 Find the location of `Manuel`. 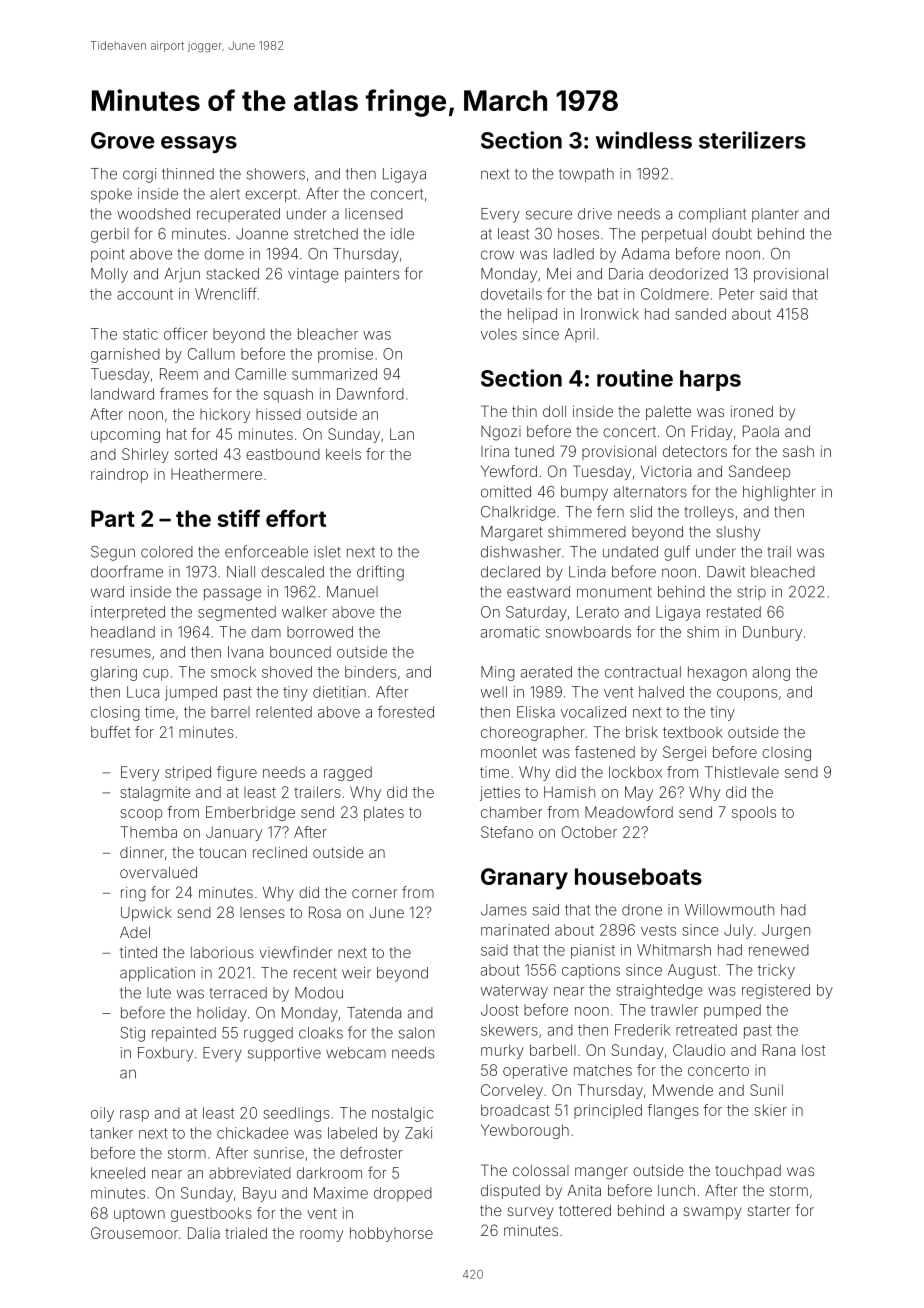

Manuel is located at coordinates (352, 592).
